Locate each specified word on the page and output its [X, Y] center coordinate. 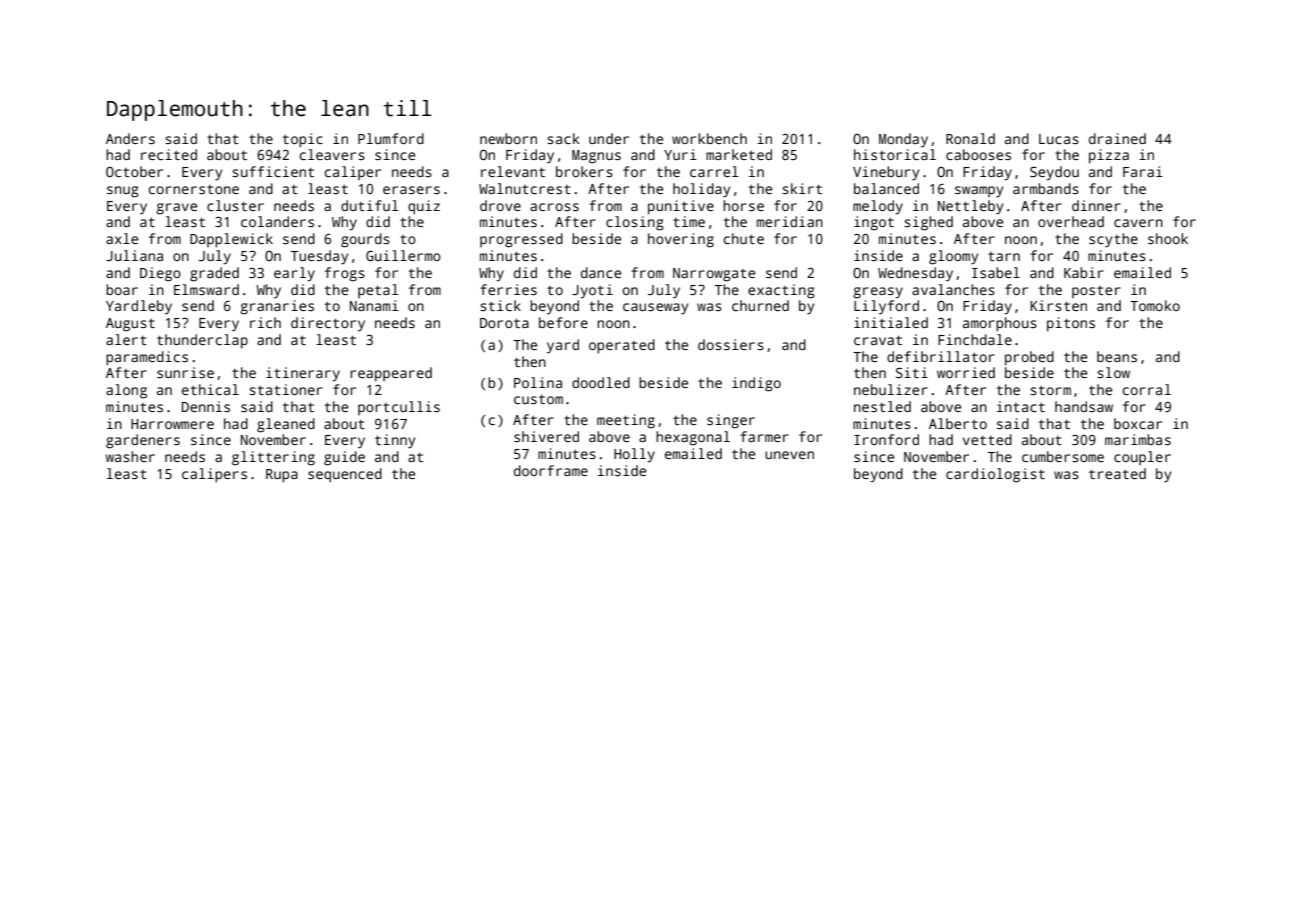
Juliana [134, 255]
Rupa [282, 476]
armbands [1046, 188]
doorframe [551, 470]
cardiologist [995, 475]
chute [744, 238]
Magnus [596, 157]
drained [1117, 138]
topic [303, 140]
